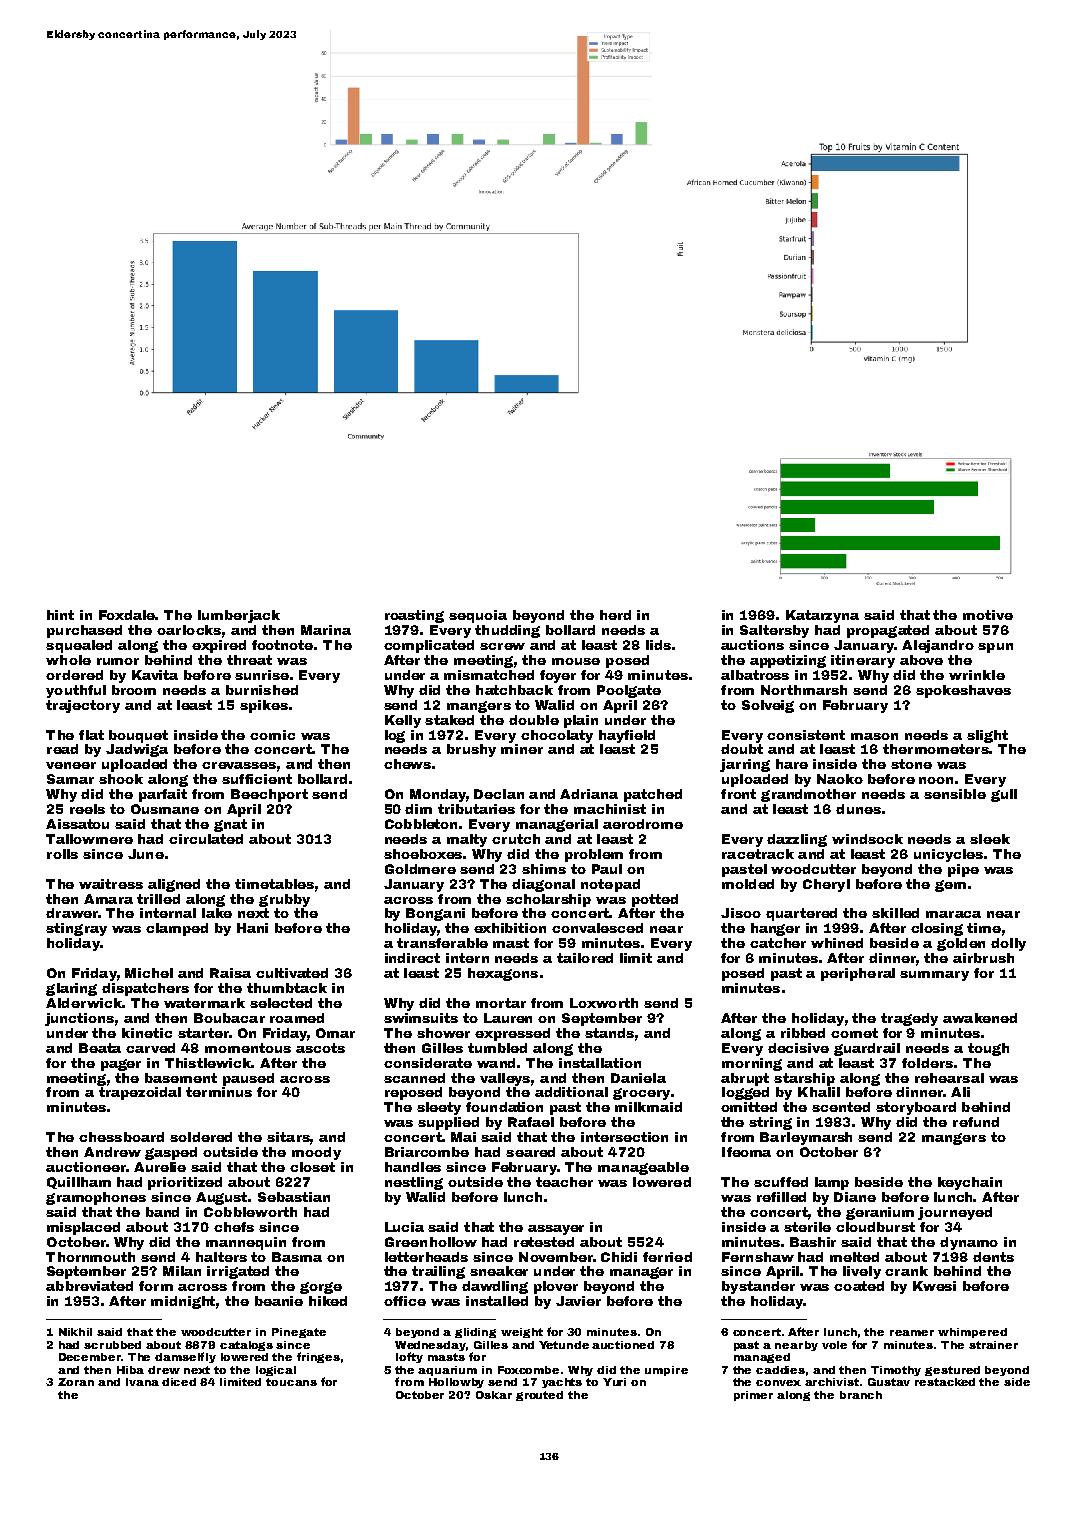  I want to click on cultivated, so click(292, 973).
